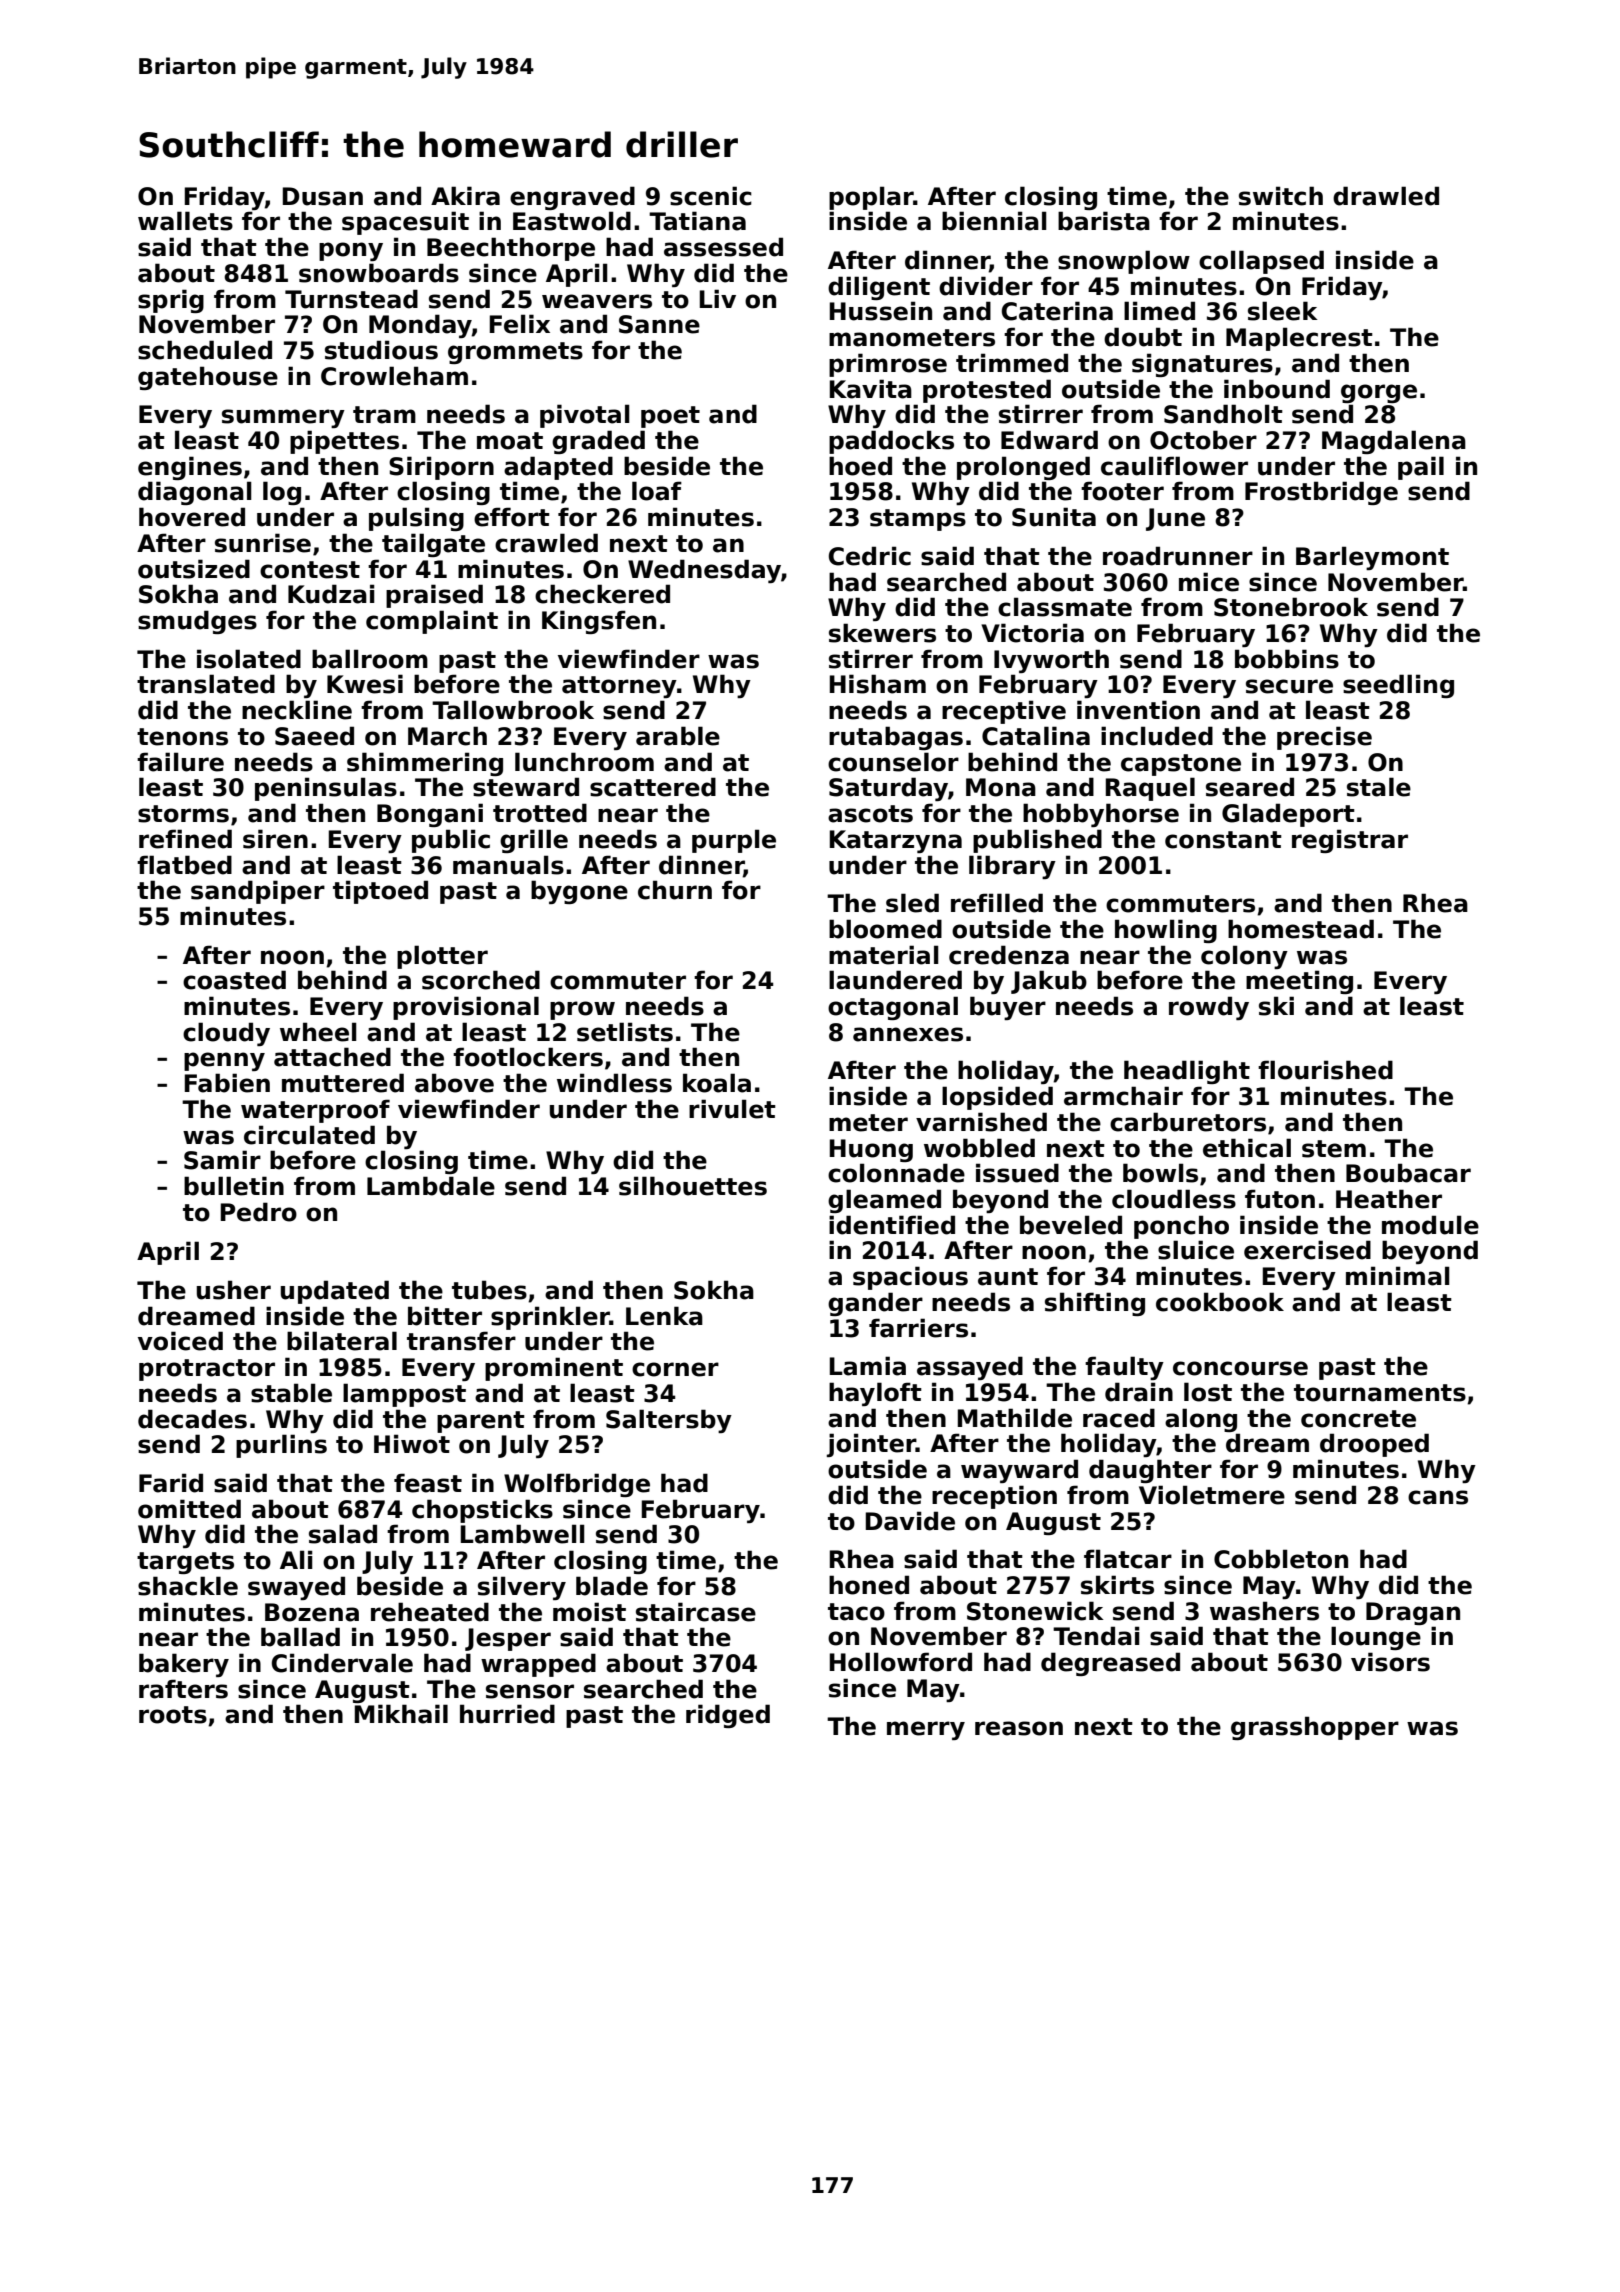 Image resolution: width=1620 pixels, height=2292 pixels. I want to click on wallets, so click(185, 221).
